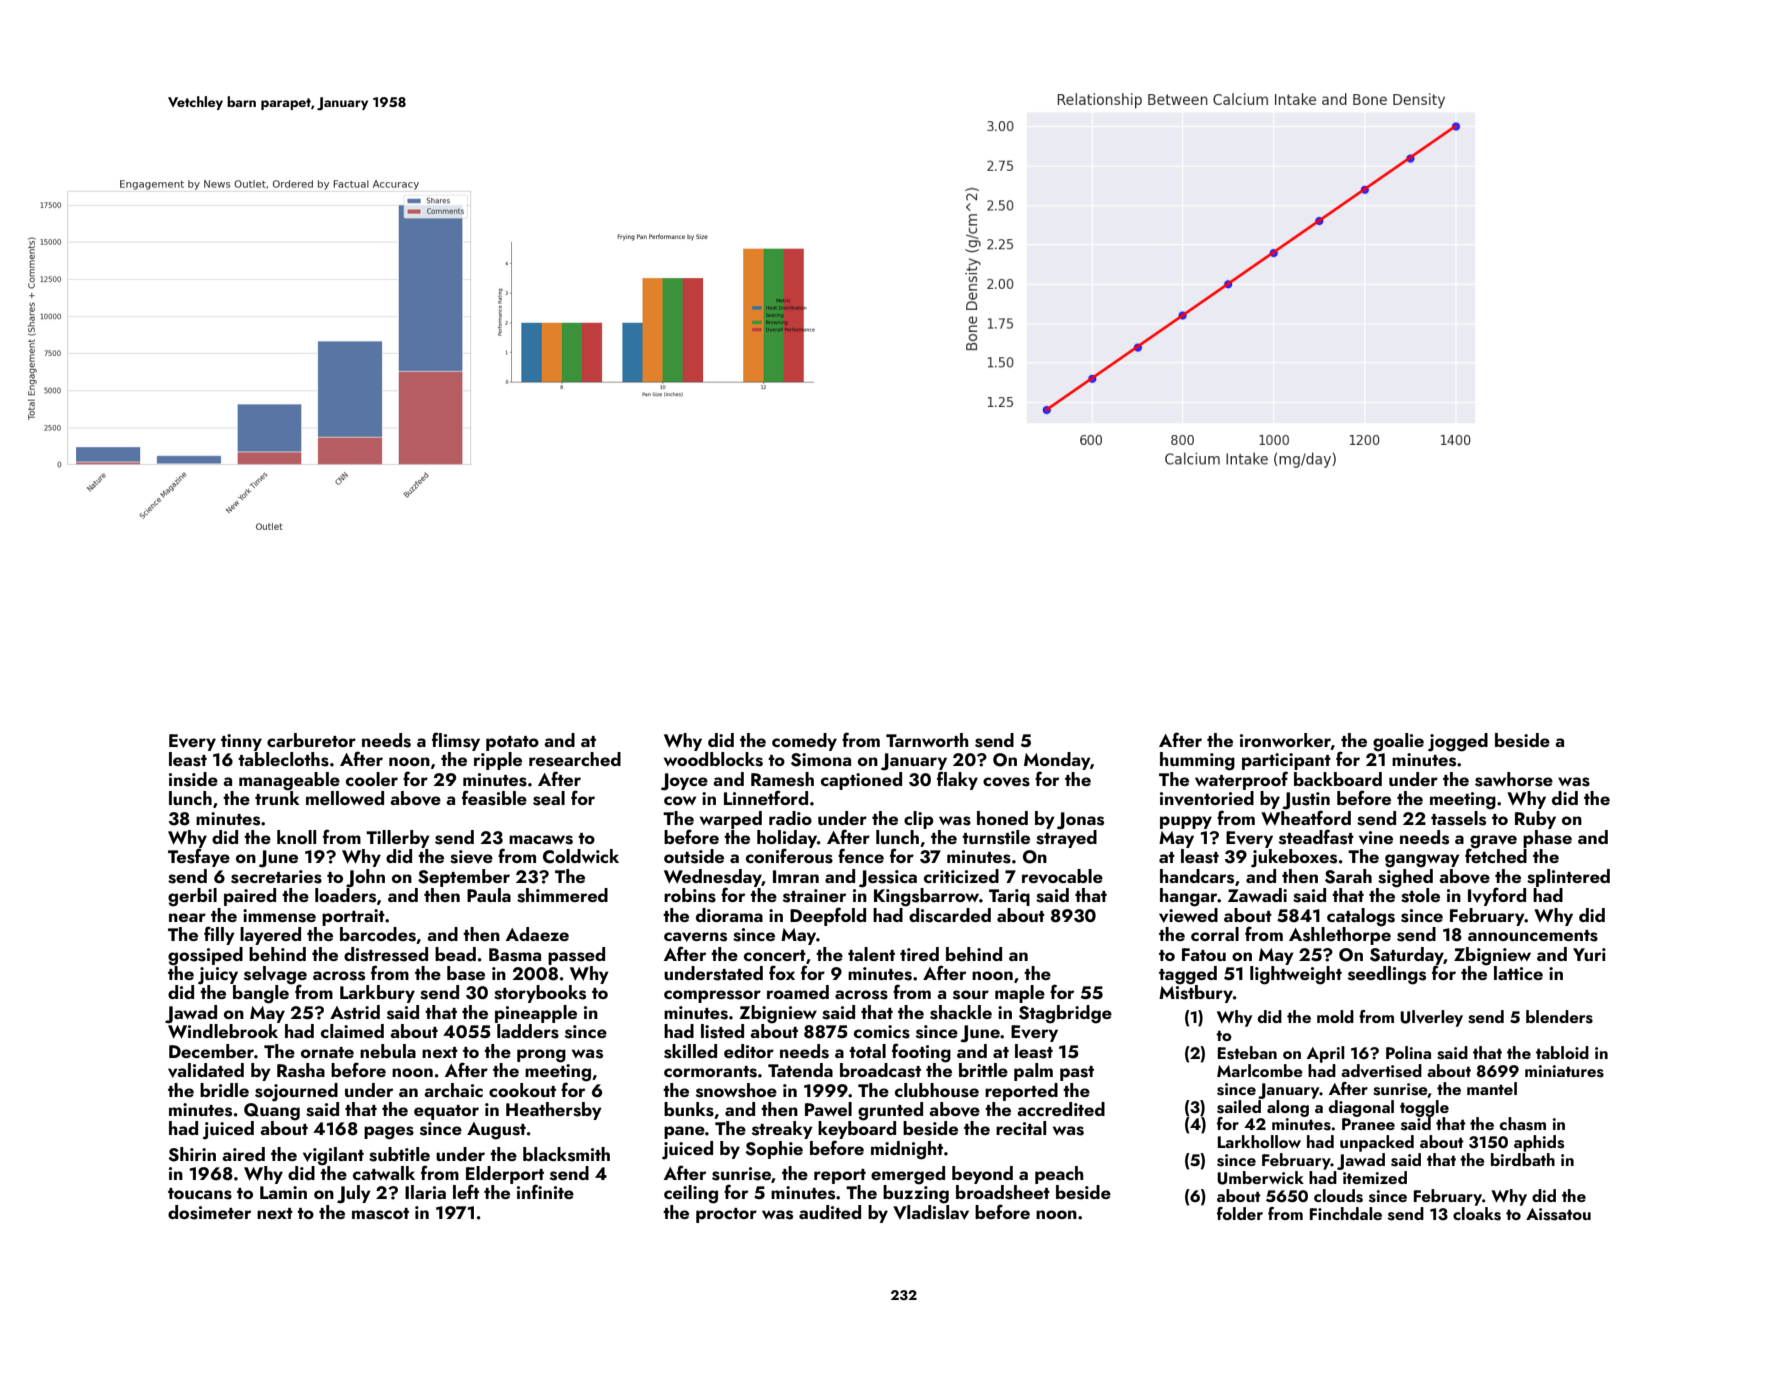  I want to click on storybooks, so click(540, 994).
